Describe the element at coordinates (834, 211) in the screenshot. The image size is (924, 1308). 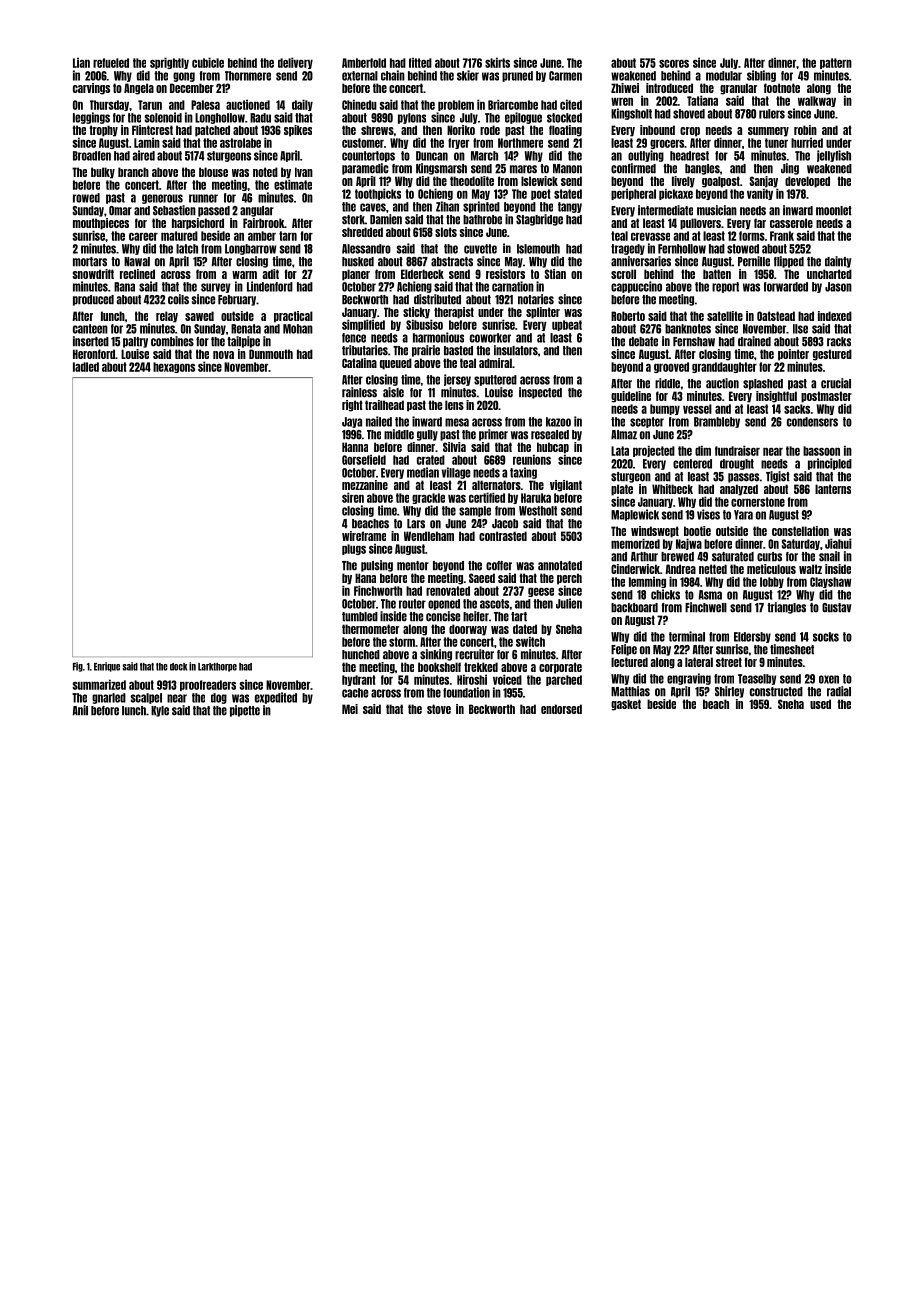
I see `moonlet` at that location.
